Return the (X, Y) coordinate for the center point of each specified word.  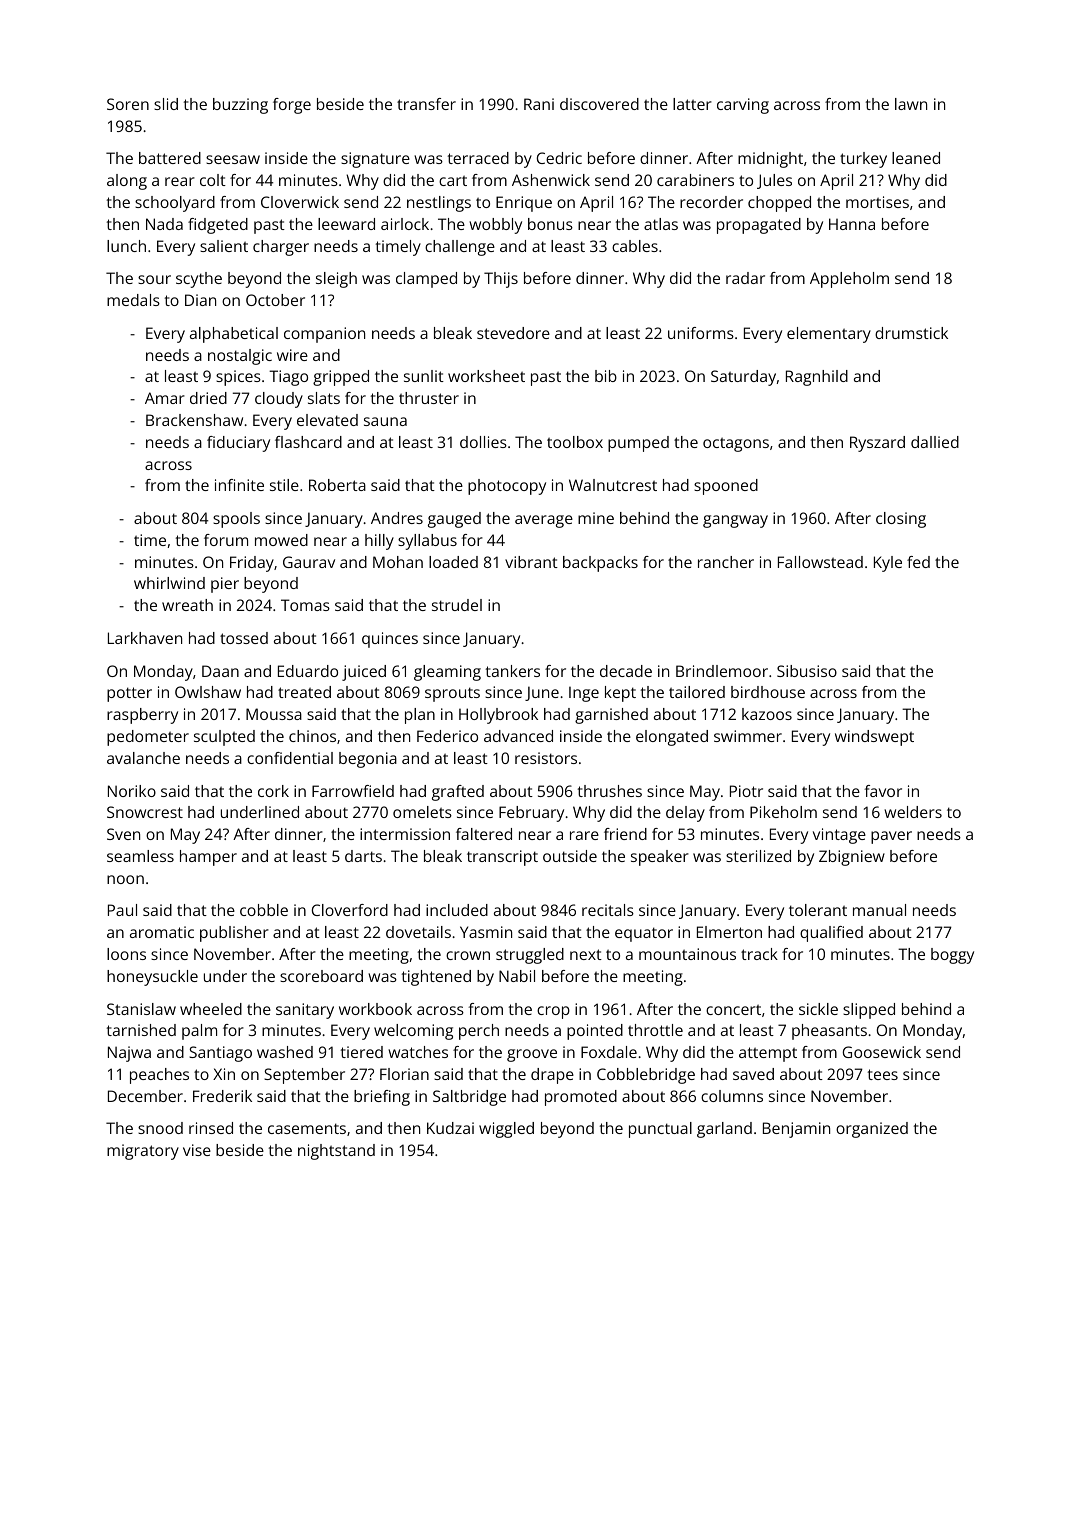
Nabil (517, 976)
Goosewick (882, 1052)
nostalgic (240, 357)
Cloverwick (300, 202)
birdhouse (768, 692)
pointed (595, 1032)
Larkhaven (145, 638)
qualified (831, 934)
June (542, 693)
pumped (638, 444)
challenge (460, 248)
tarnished (141, 1030)
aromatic (162, 932)
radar (745, 278)
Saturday (743, 378)
